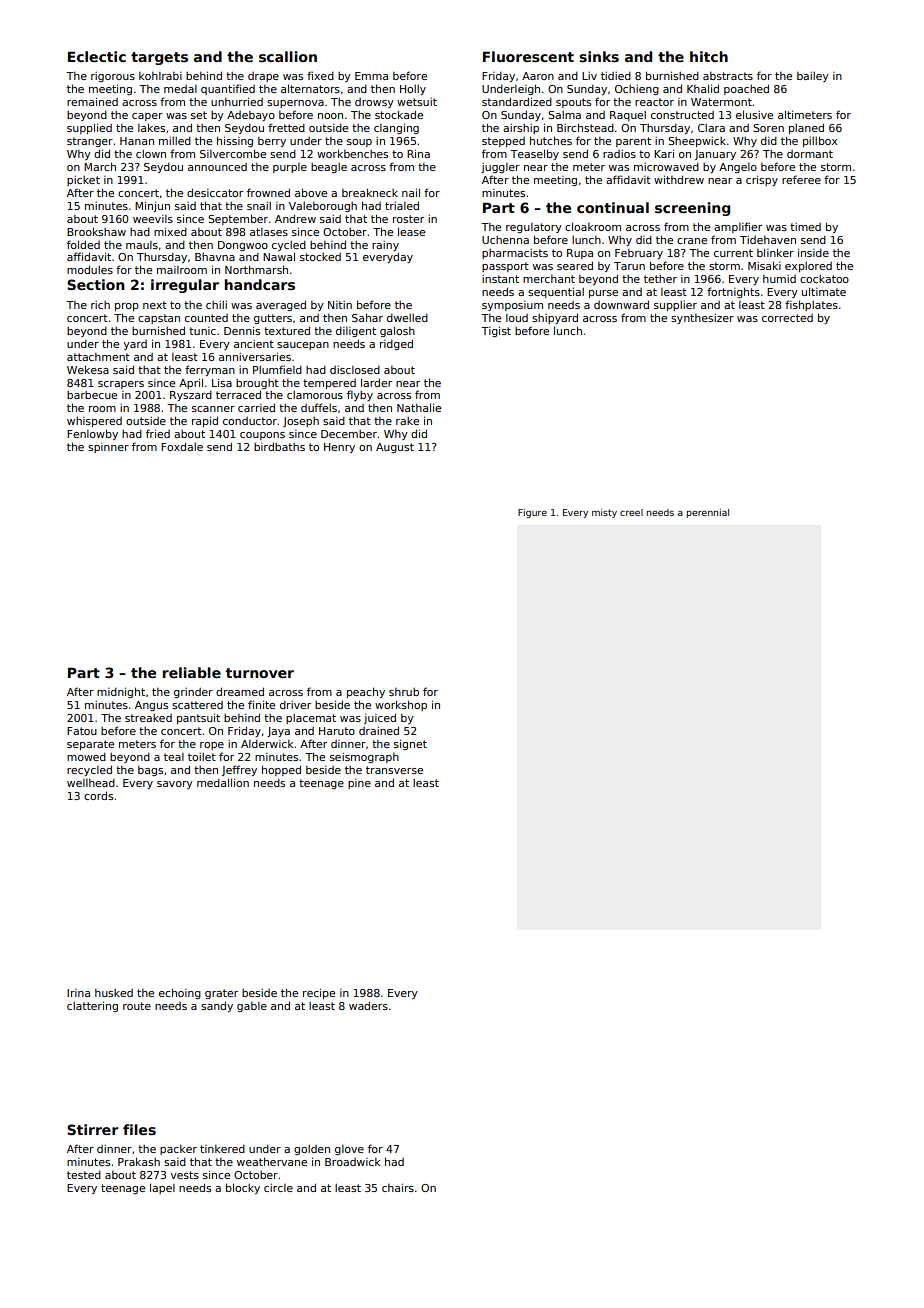 The image size is (924, 1308). I want to click on Broadwick, so click(352, 1162).
